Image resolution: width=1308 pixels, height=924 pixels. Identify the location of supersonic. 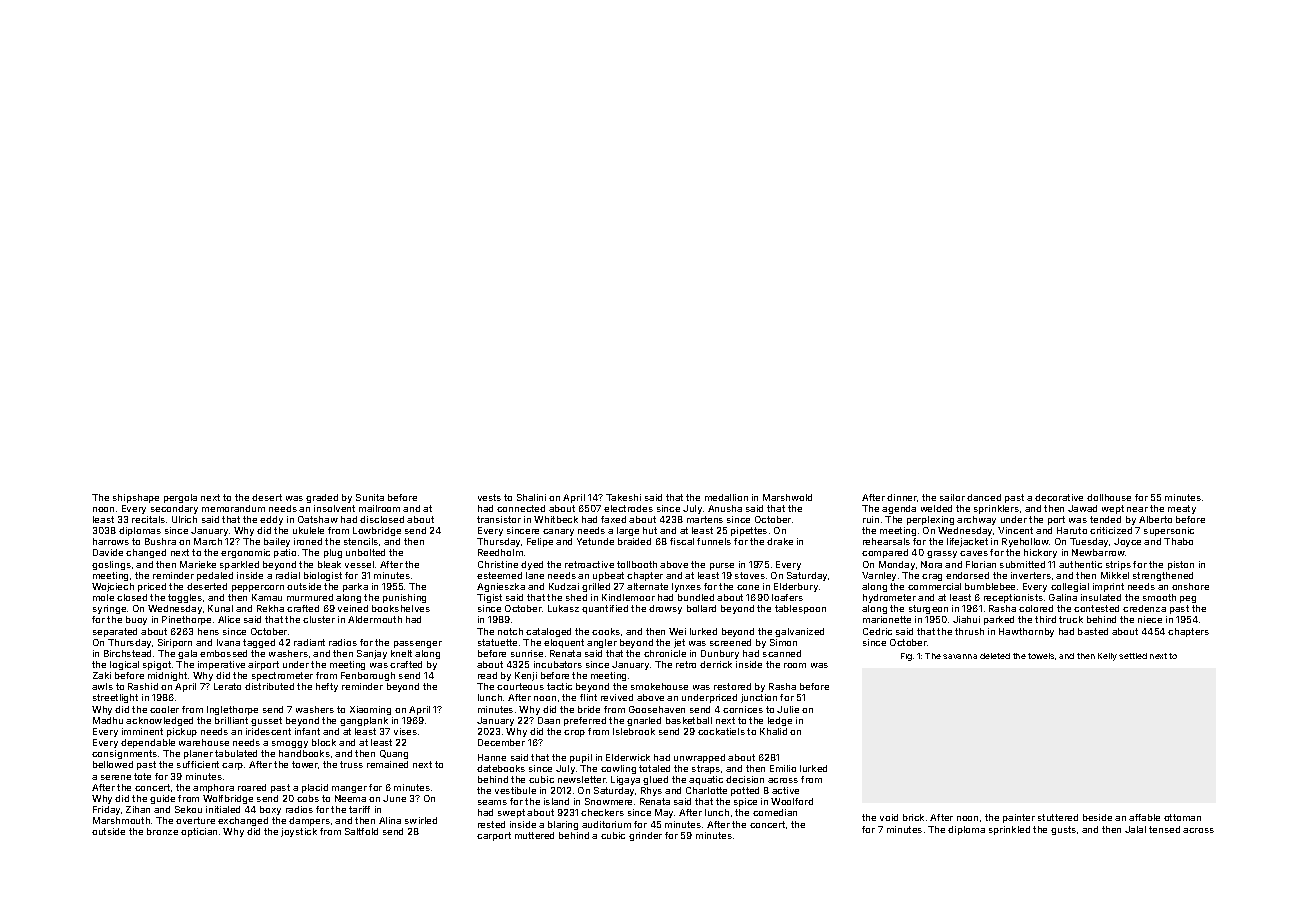
(1169, 531).
